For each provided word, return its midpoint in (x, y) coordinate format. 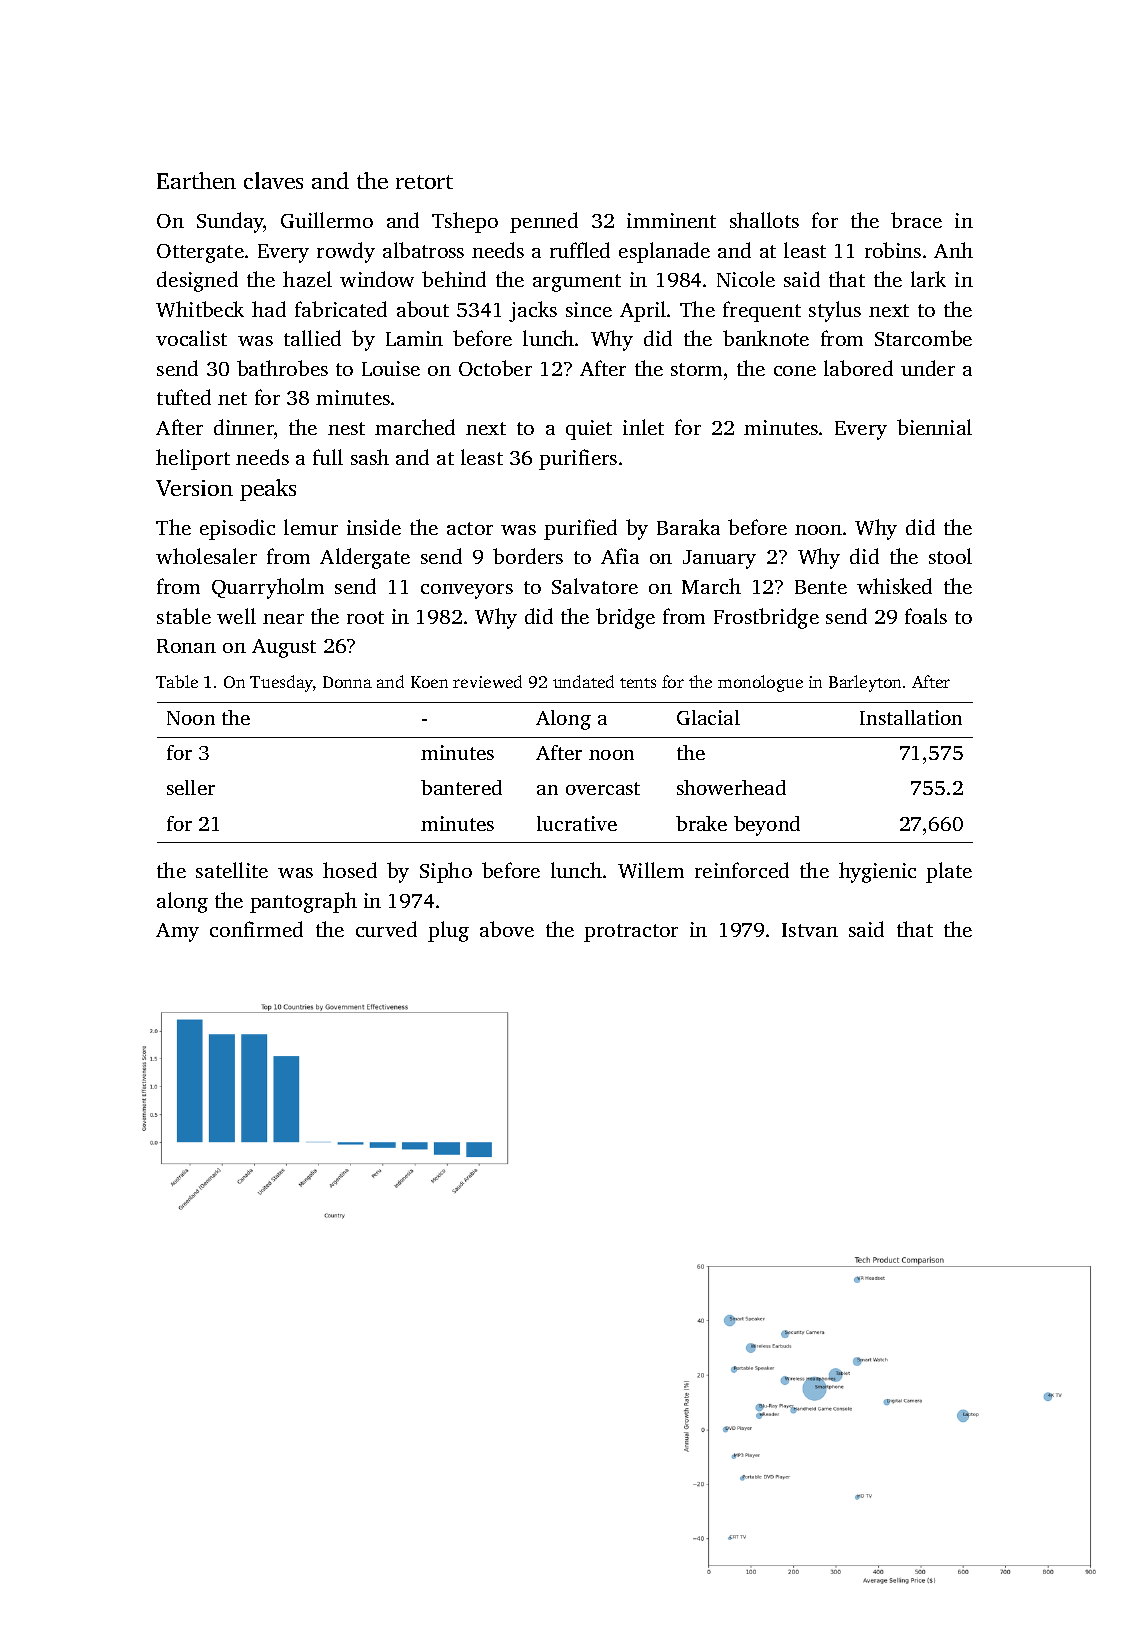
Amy (177, 932)
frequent (762, 311)
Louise (391, 368)
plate (949, 872)
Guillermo (327, 220)
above (507, 929)
